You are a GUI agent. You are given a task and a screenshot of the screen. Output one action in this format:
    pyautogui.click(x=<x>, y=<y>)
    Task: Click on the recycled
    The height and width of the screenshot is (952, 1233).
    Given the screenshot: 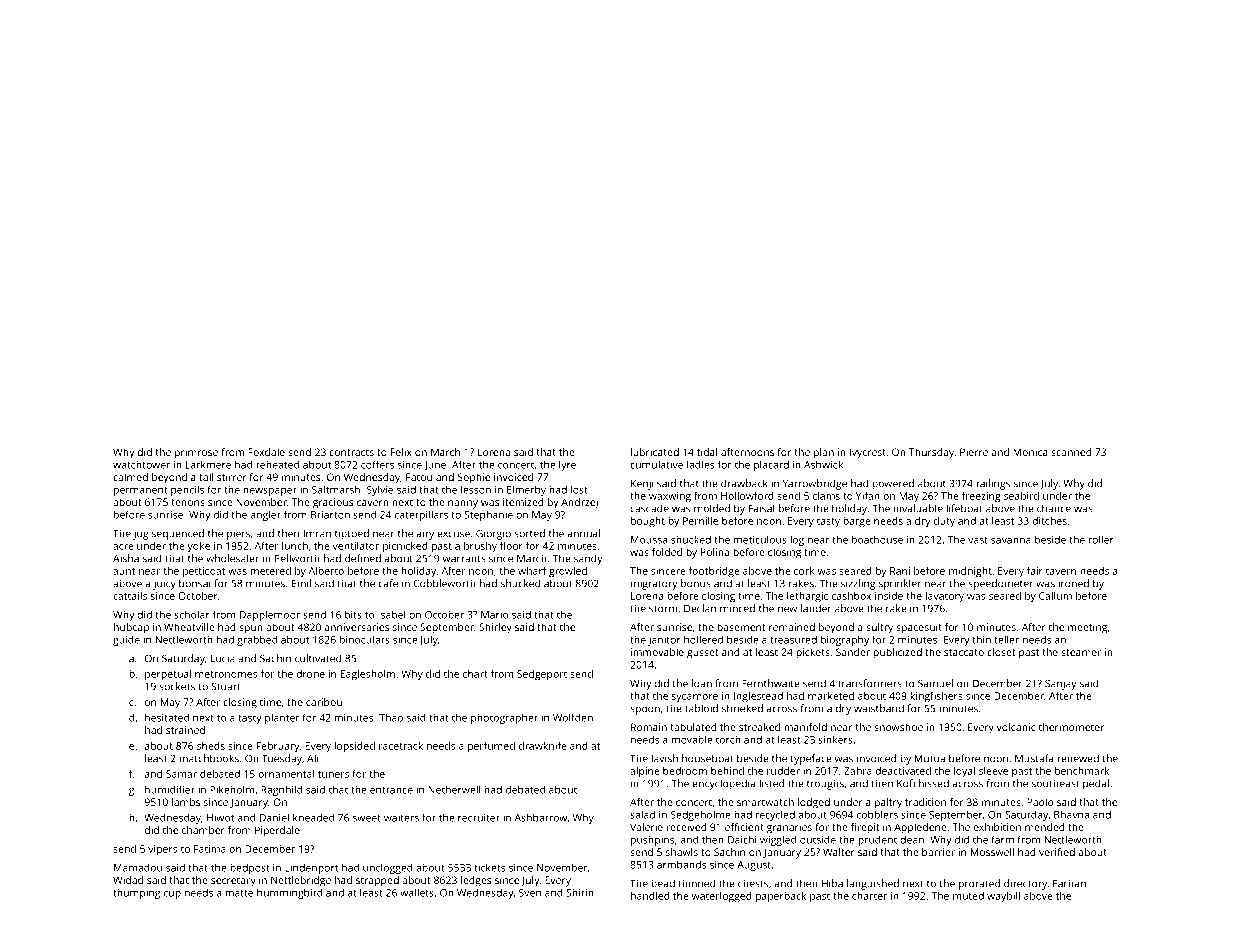 What is the action you would take?
    pyautogui.click(x=775, y=815)
